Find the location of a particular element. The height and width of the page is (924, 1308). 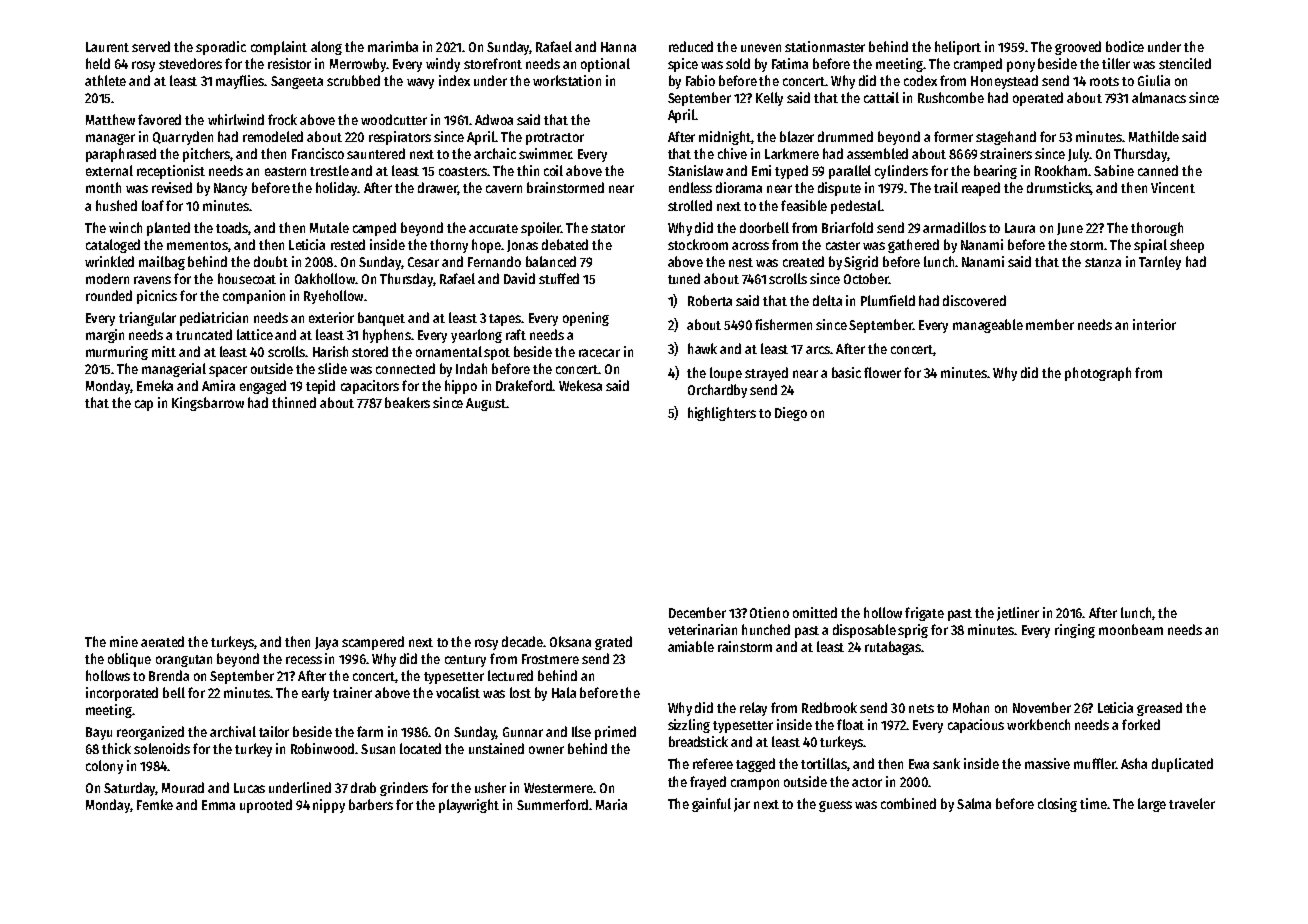

jetliner is located at coordinates (1018, 614).
